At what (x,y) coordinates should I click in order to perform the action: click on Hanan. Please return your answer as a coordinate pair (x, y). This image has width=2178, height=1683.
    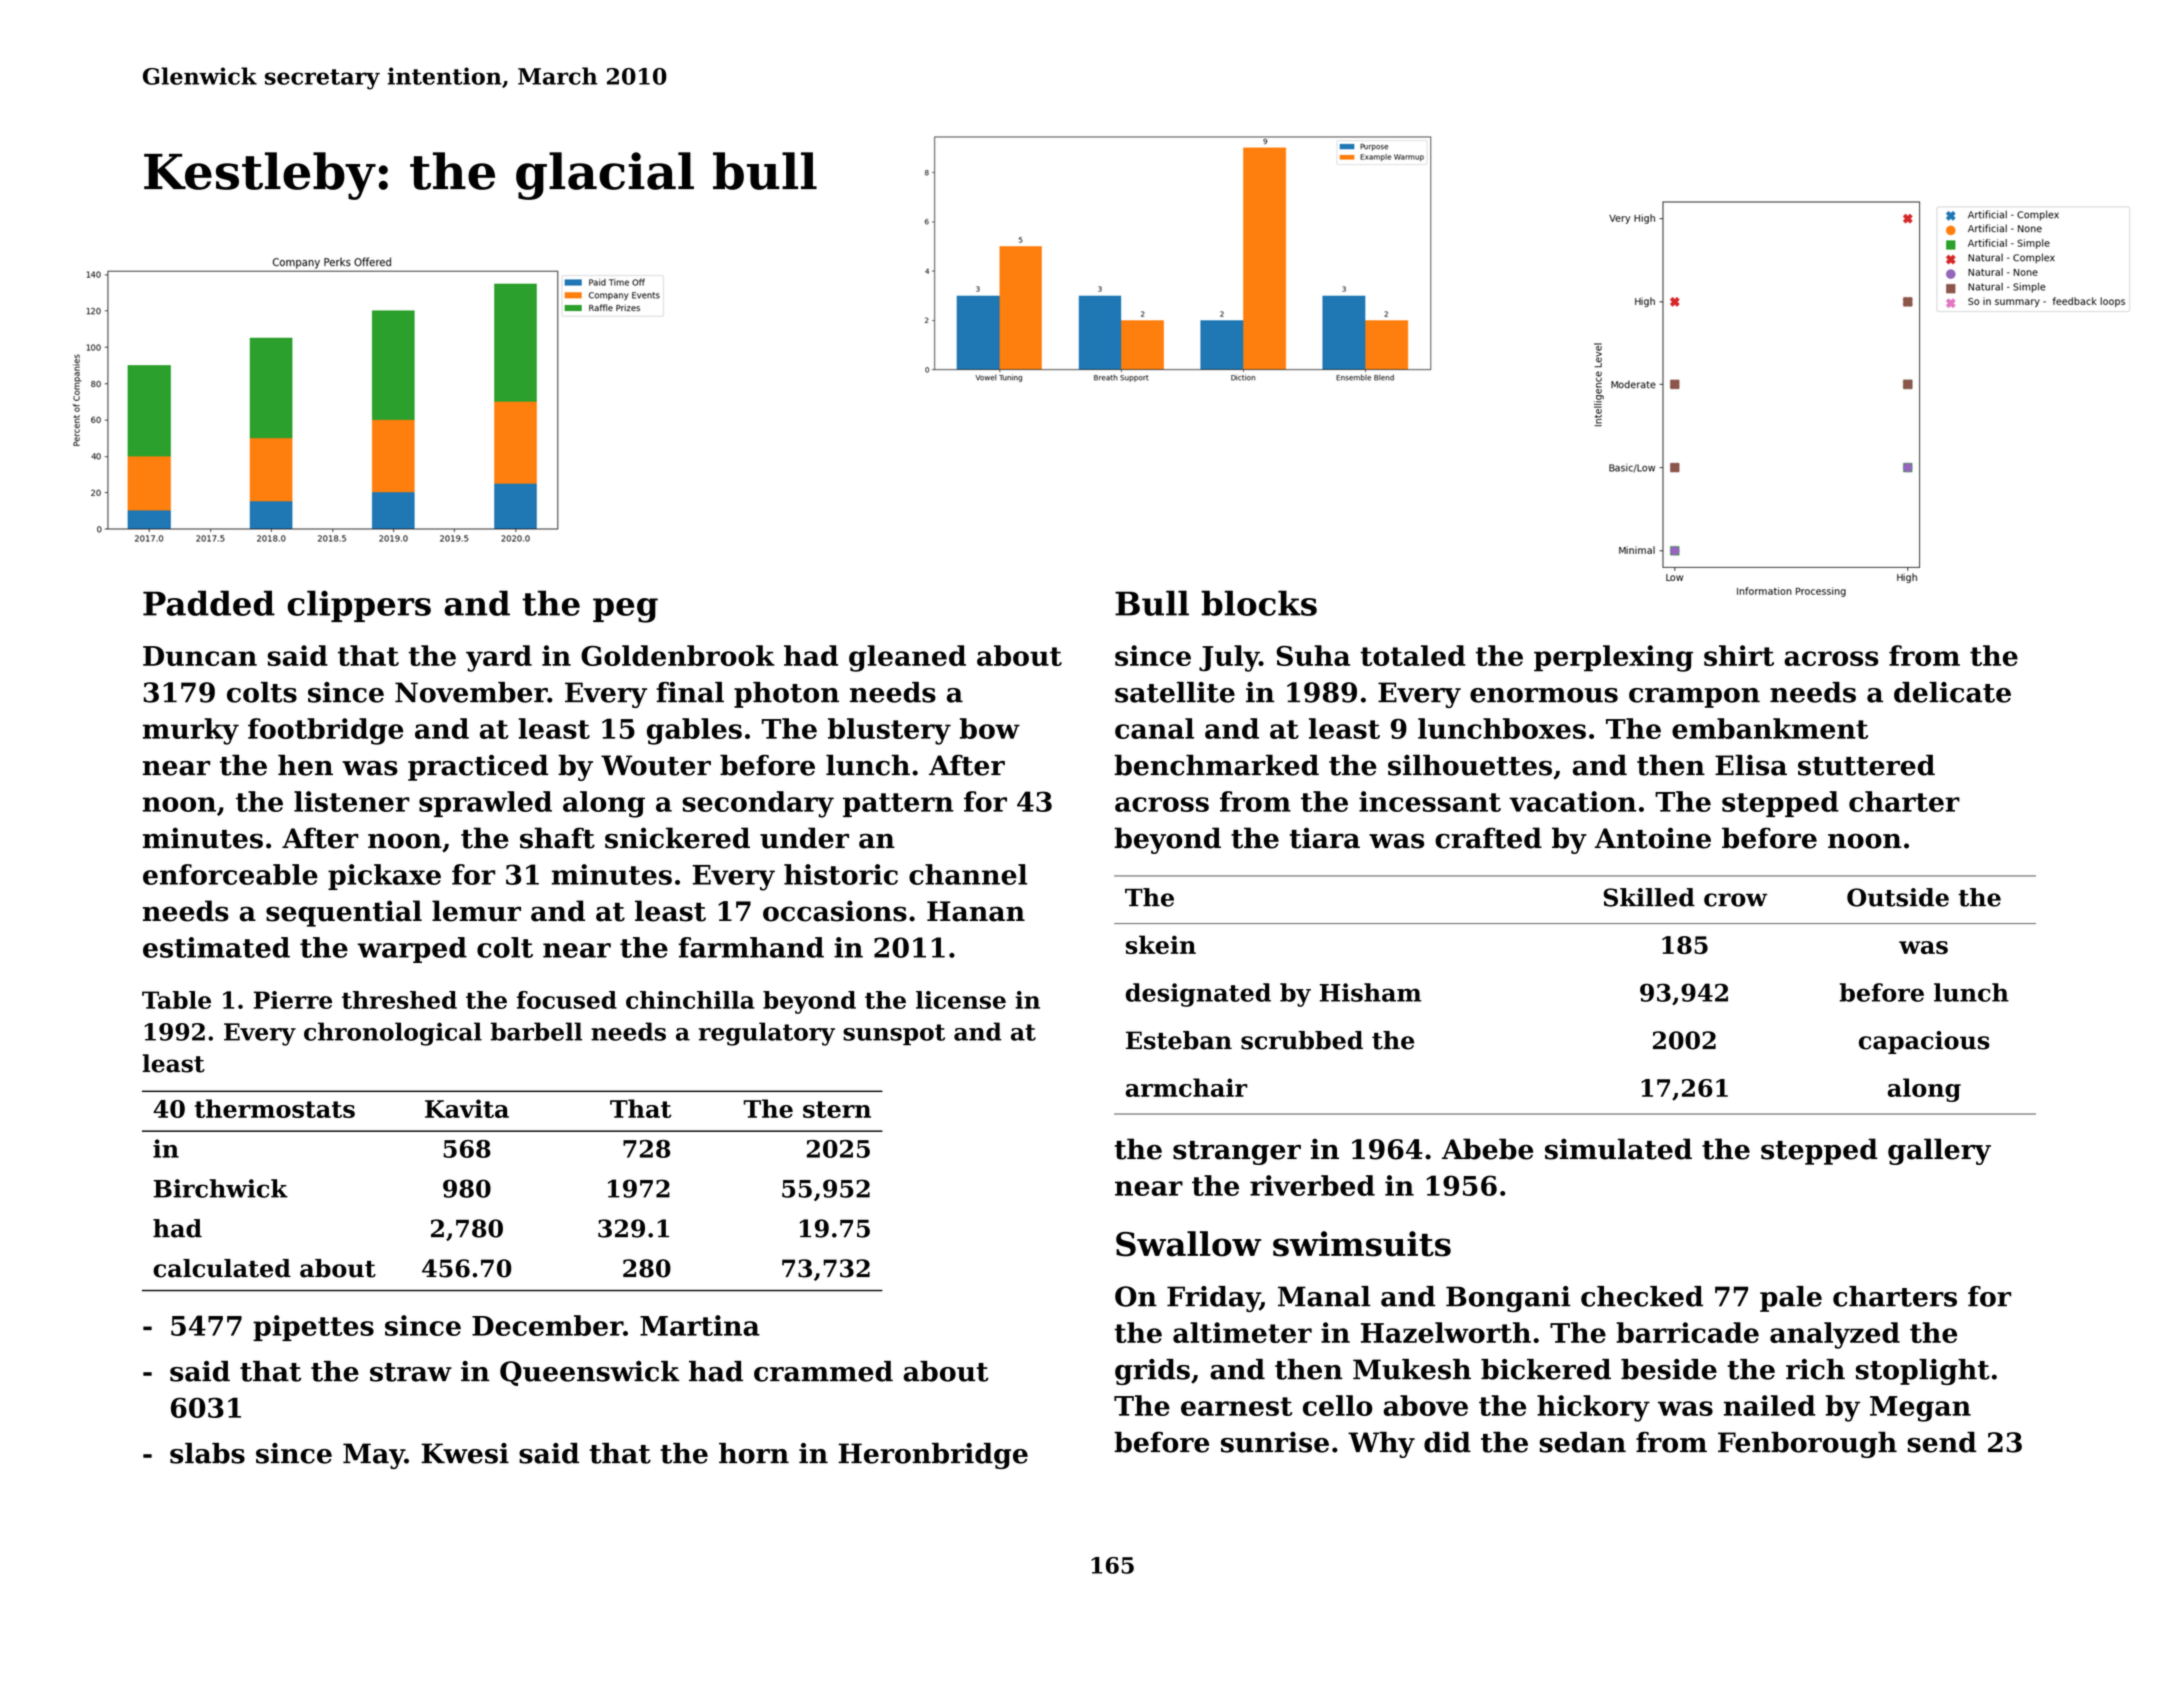
    Looking at the image, I should click on (976, 911).
